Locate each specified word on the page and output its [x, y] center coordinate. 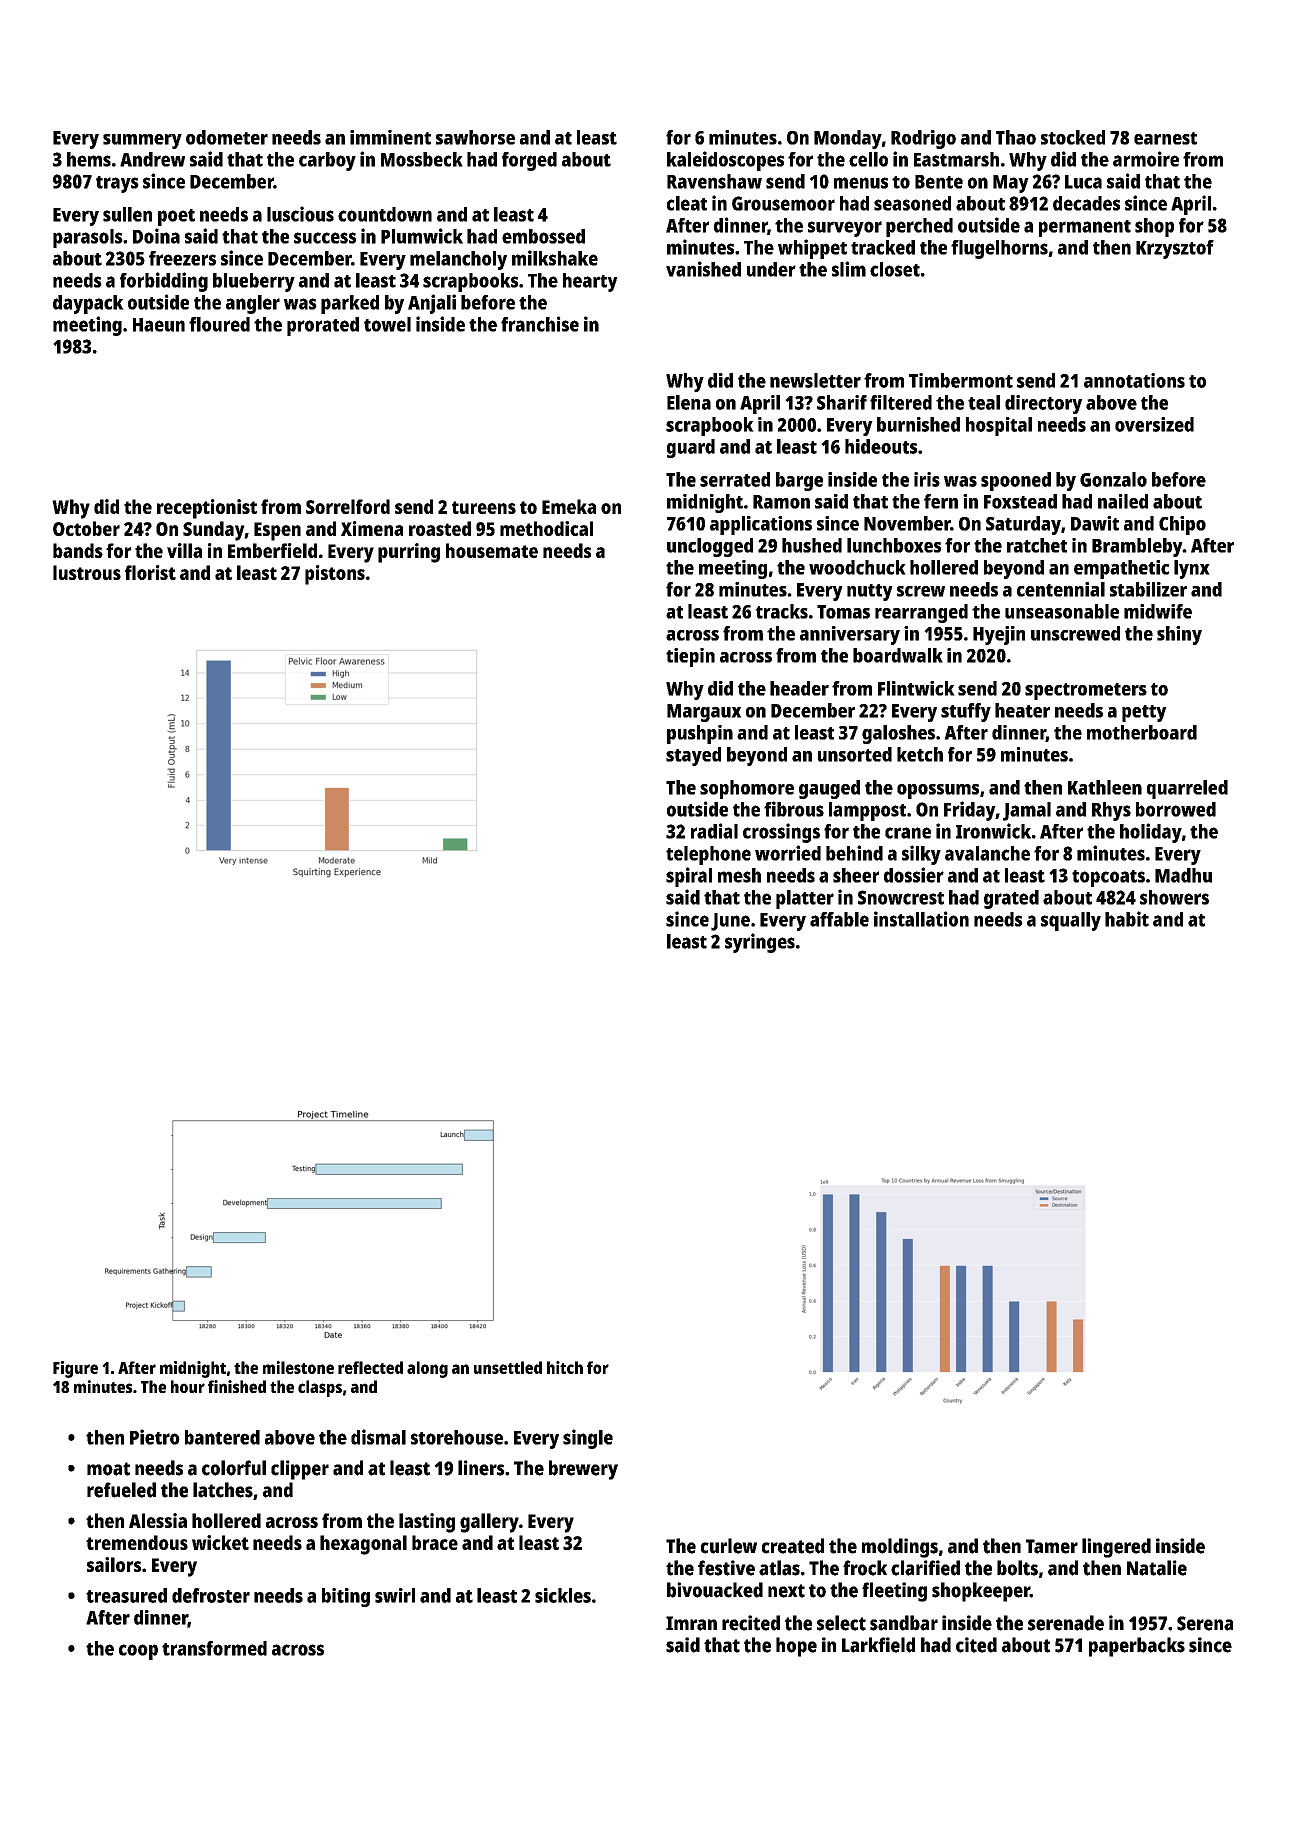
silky [921, 855]
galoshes [898, 734]
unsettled [508, 1367]
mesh [739, 875]
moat [108, 1469]
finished [237, 1386]
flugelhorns [999, 249]
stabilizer [1148, 589]
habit [1127, 919]
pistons [335, 575]
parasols [88, 238]
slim [849, 269]
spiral [689, 877]
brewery [583, 1470]
